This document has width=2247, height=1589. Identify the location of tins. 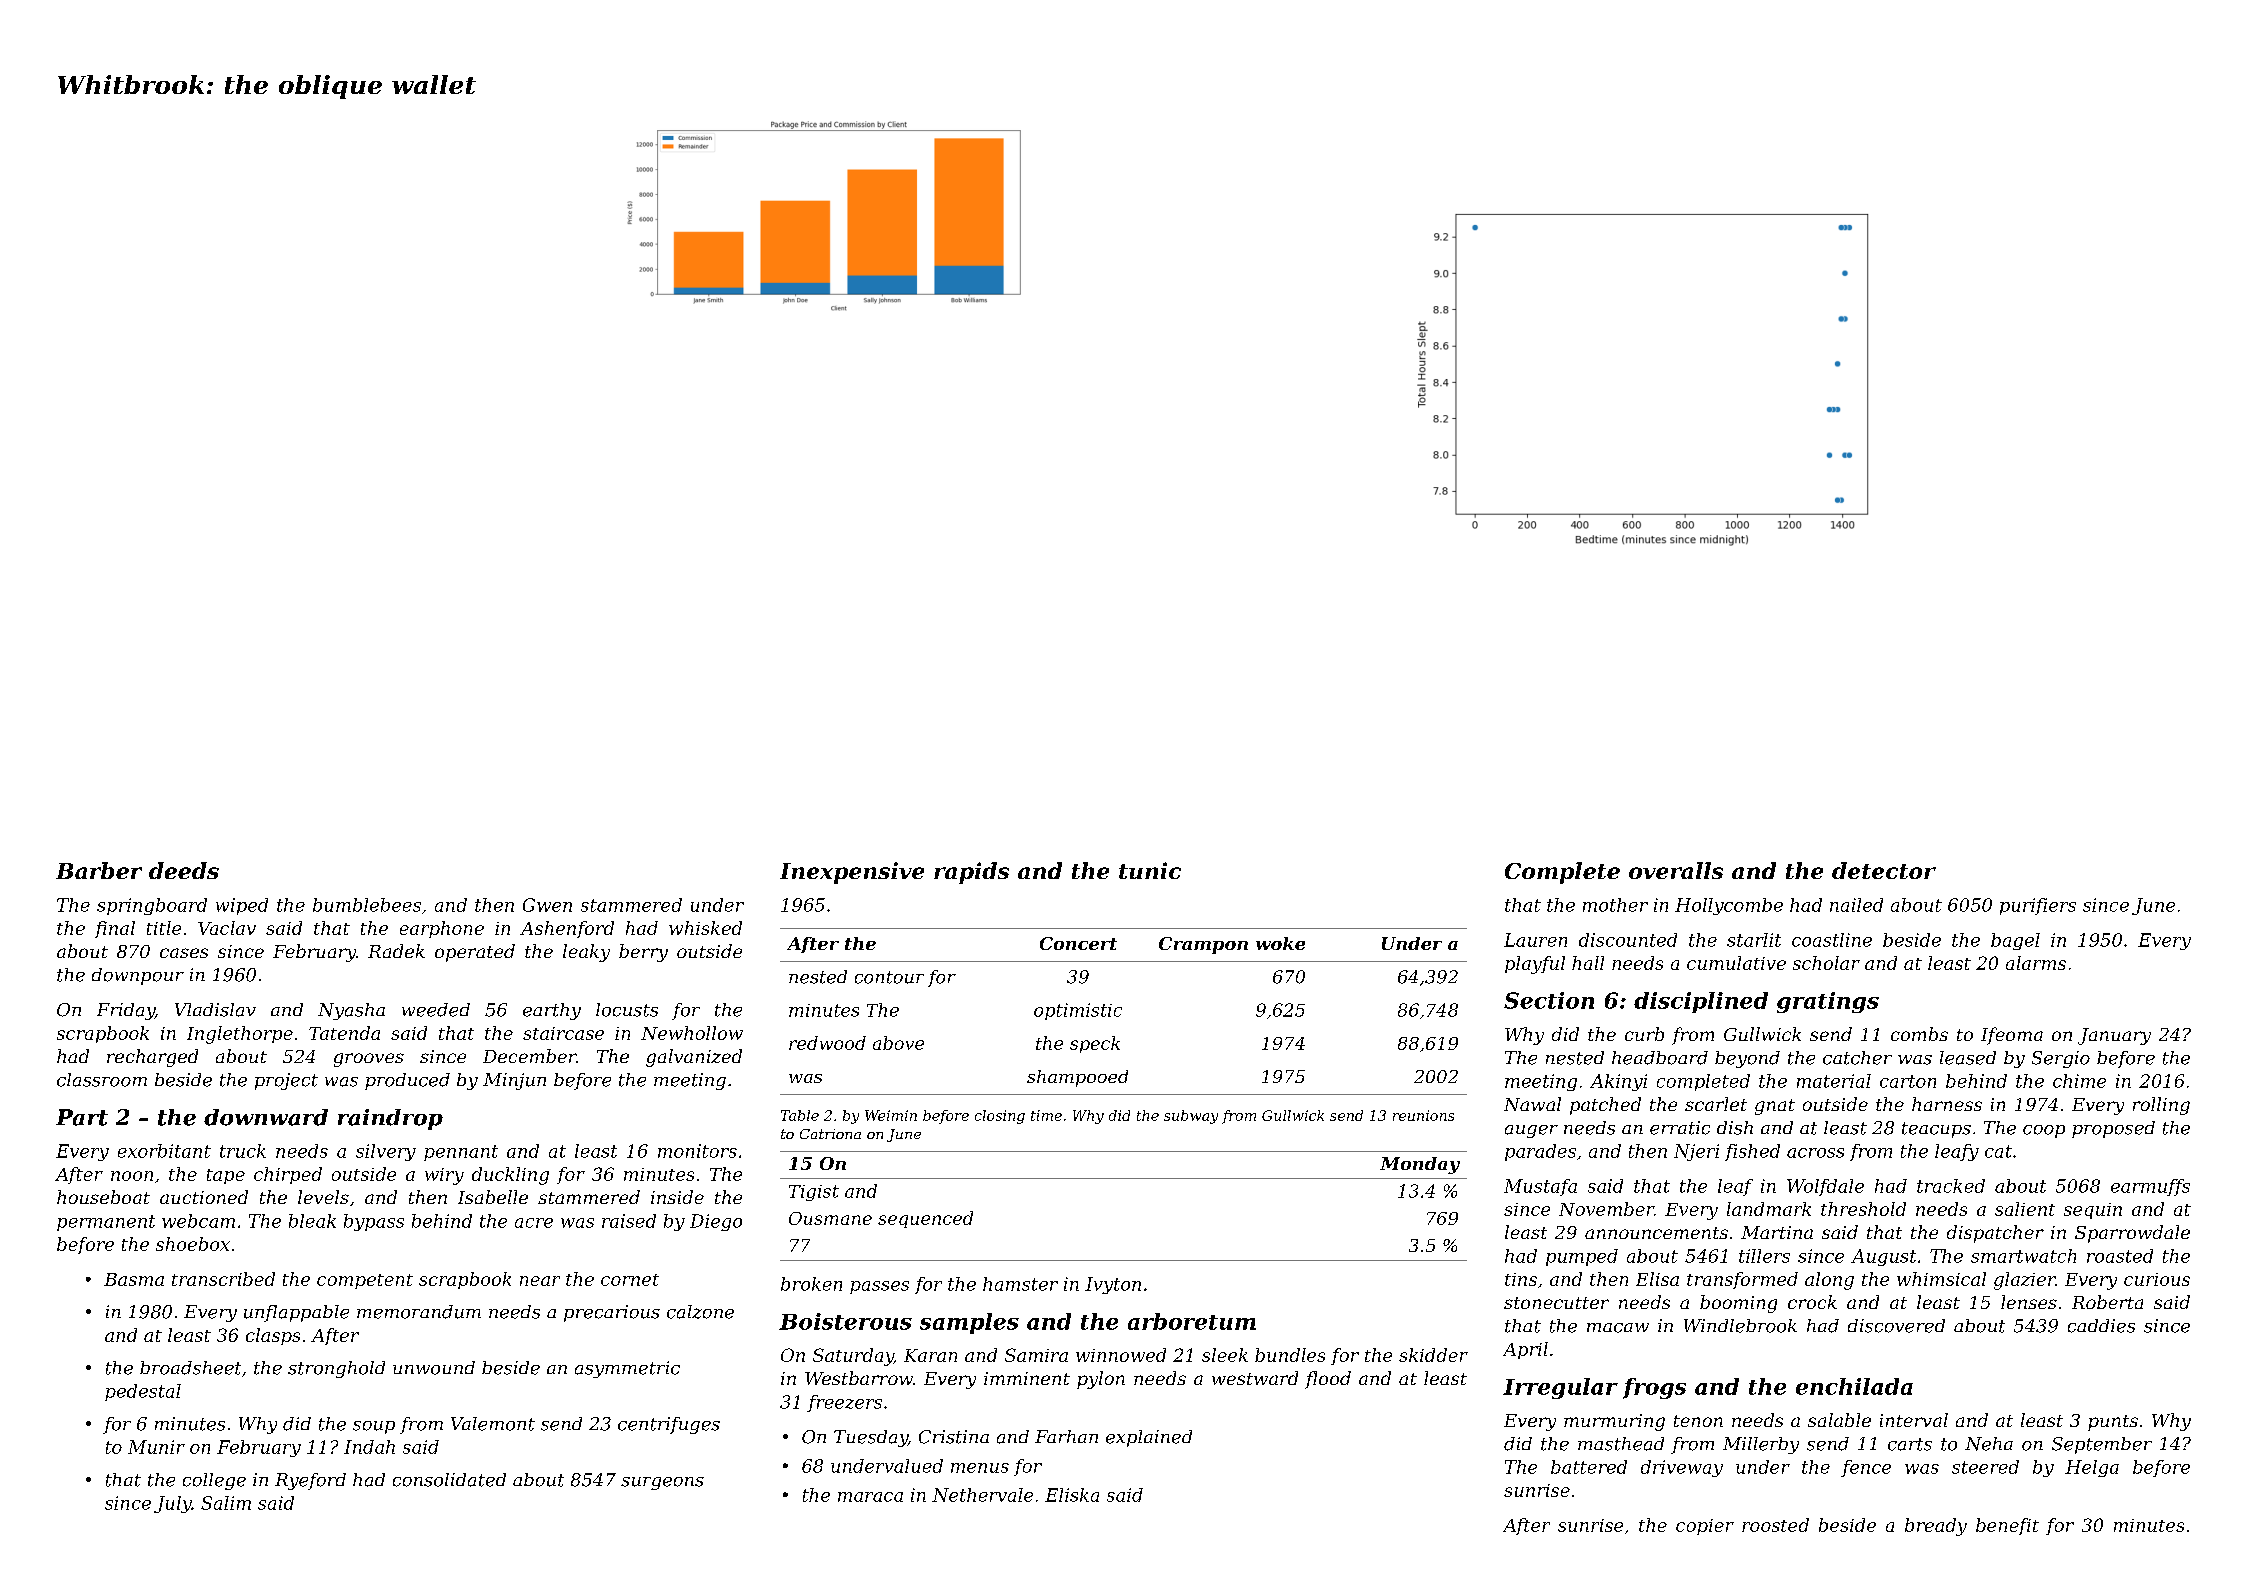
(1521, 1279).
